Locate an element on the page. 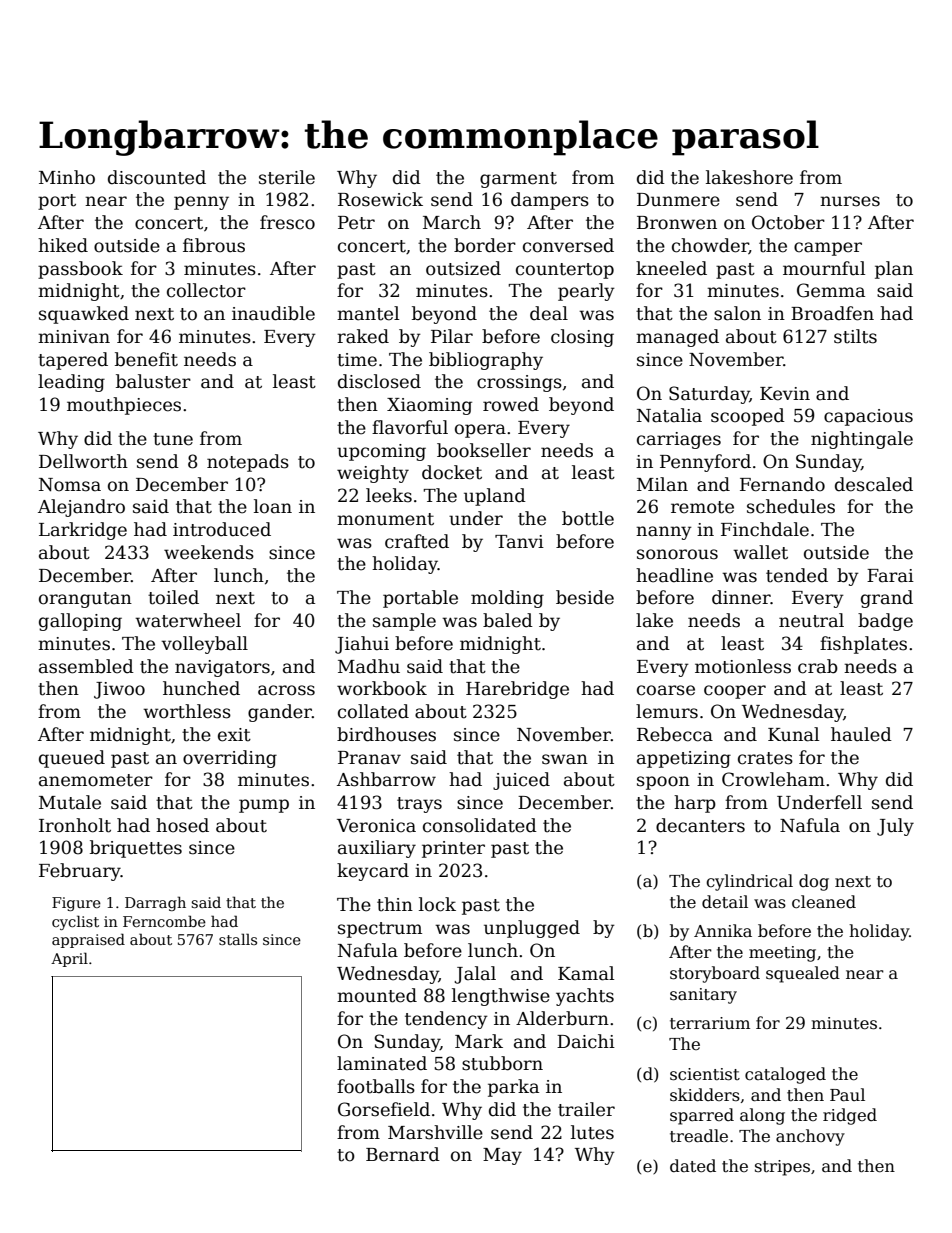  outsized is located at coordinates (463, 268).
